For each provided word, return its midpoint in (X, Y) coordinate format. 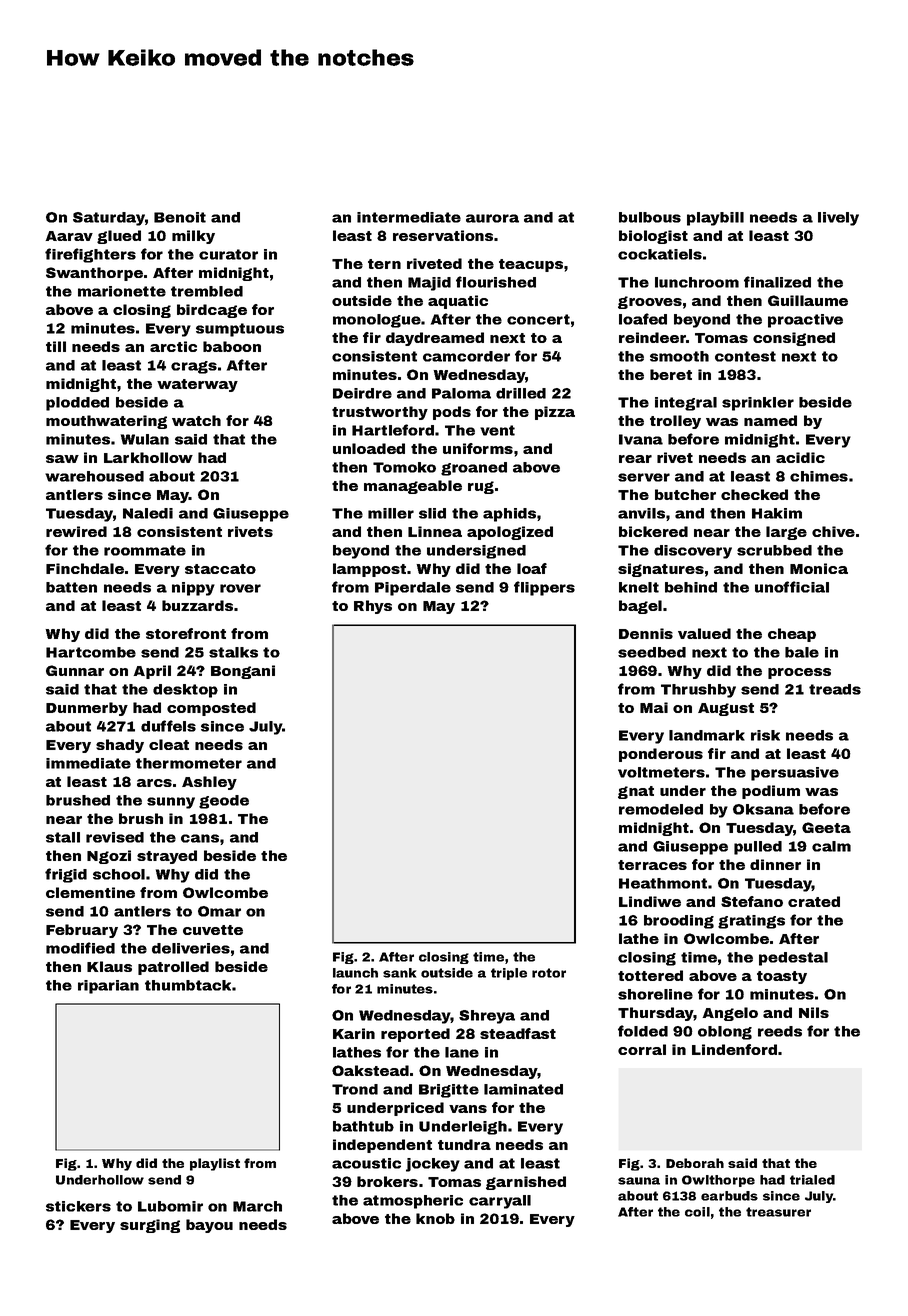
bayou (209, 1226)
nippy (193, 589)
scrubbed (774, 550)
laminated (523, 1089)
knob (435, 1218)
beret (671, 374)
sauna (639, 1181)
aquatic (458, 302)
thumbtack (188, 985)
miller (391, 513)
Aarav (69, 236)
